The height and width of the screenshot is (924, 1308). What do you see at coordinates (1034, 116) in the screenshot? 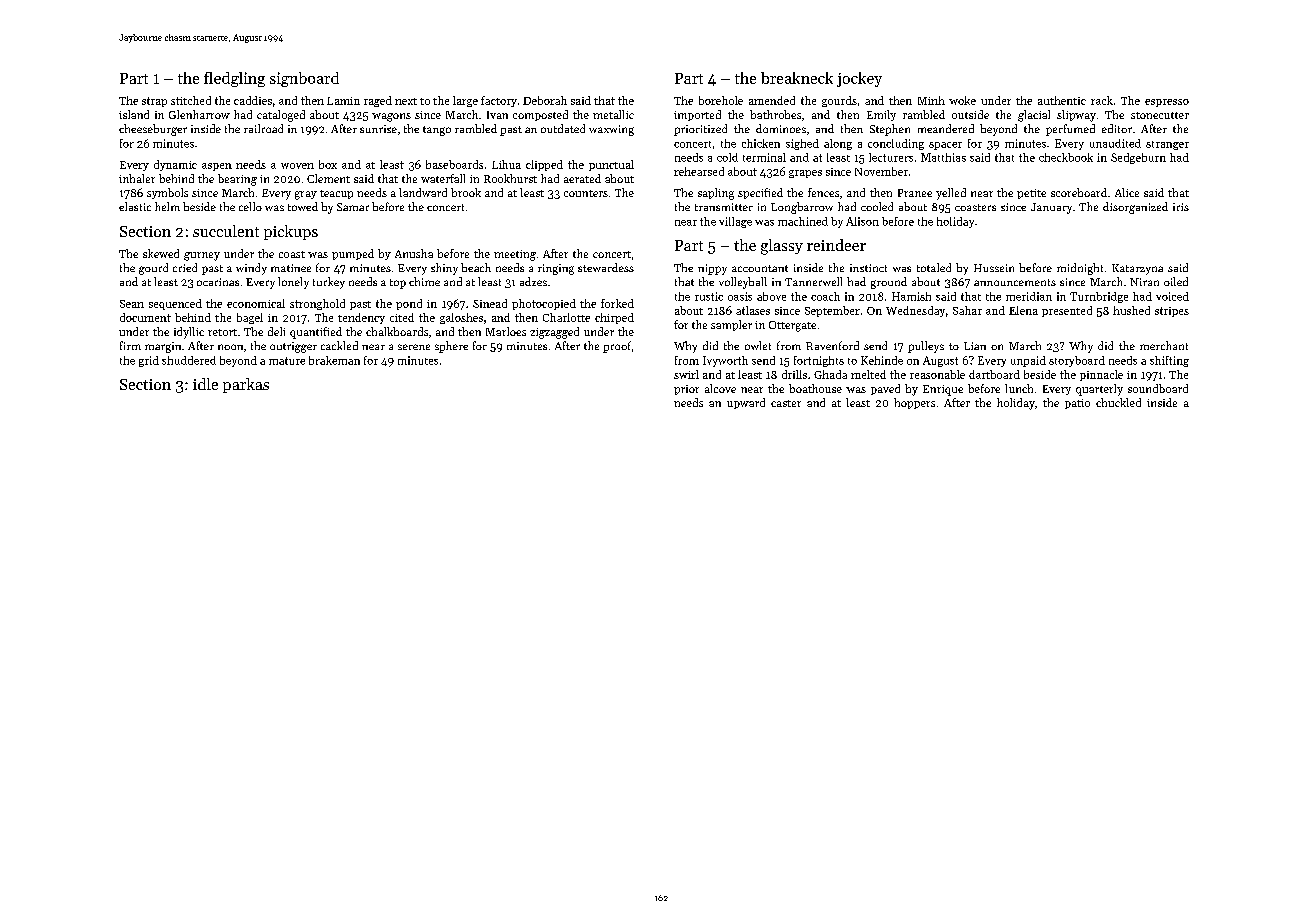
I see `glacial` at bounding box center [1034, 116].
